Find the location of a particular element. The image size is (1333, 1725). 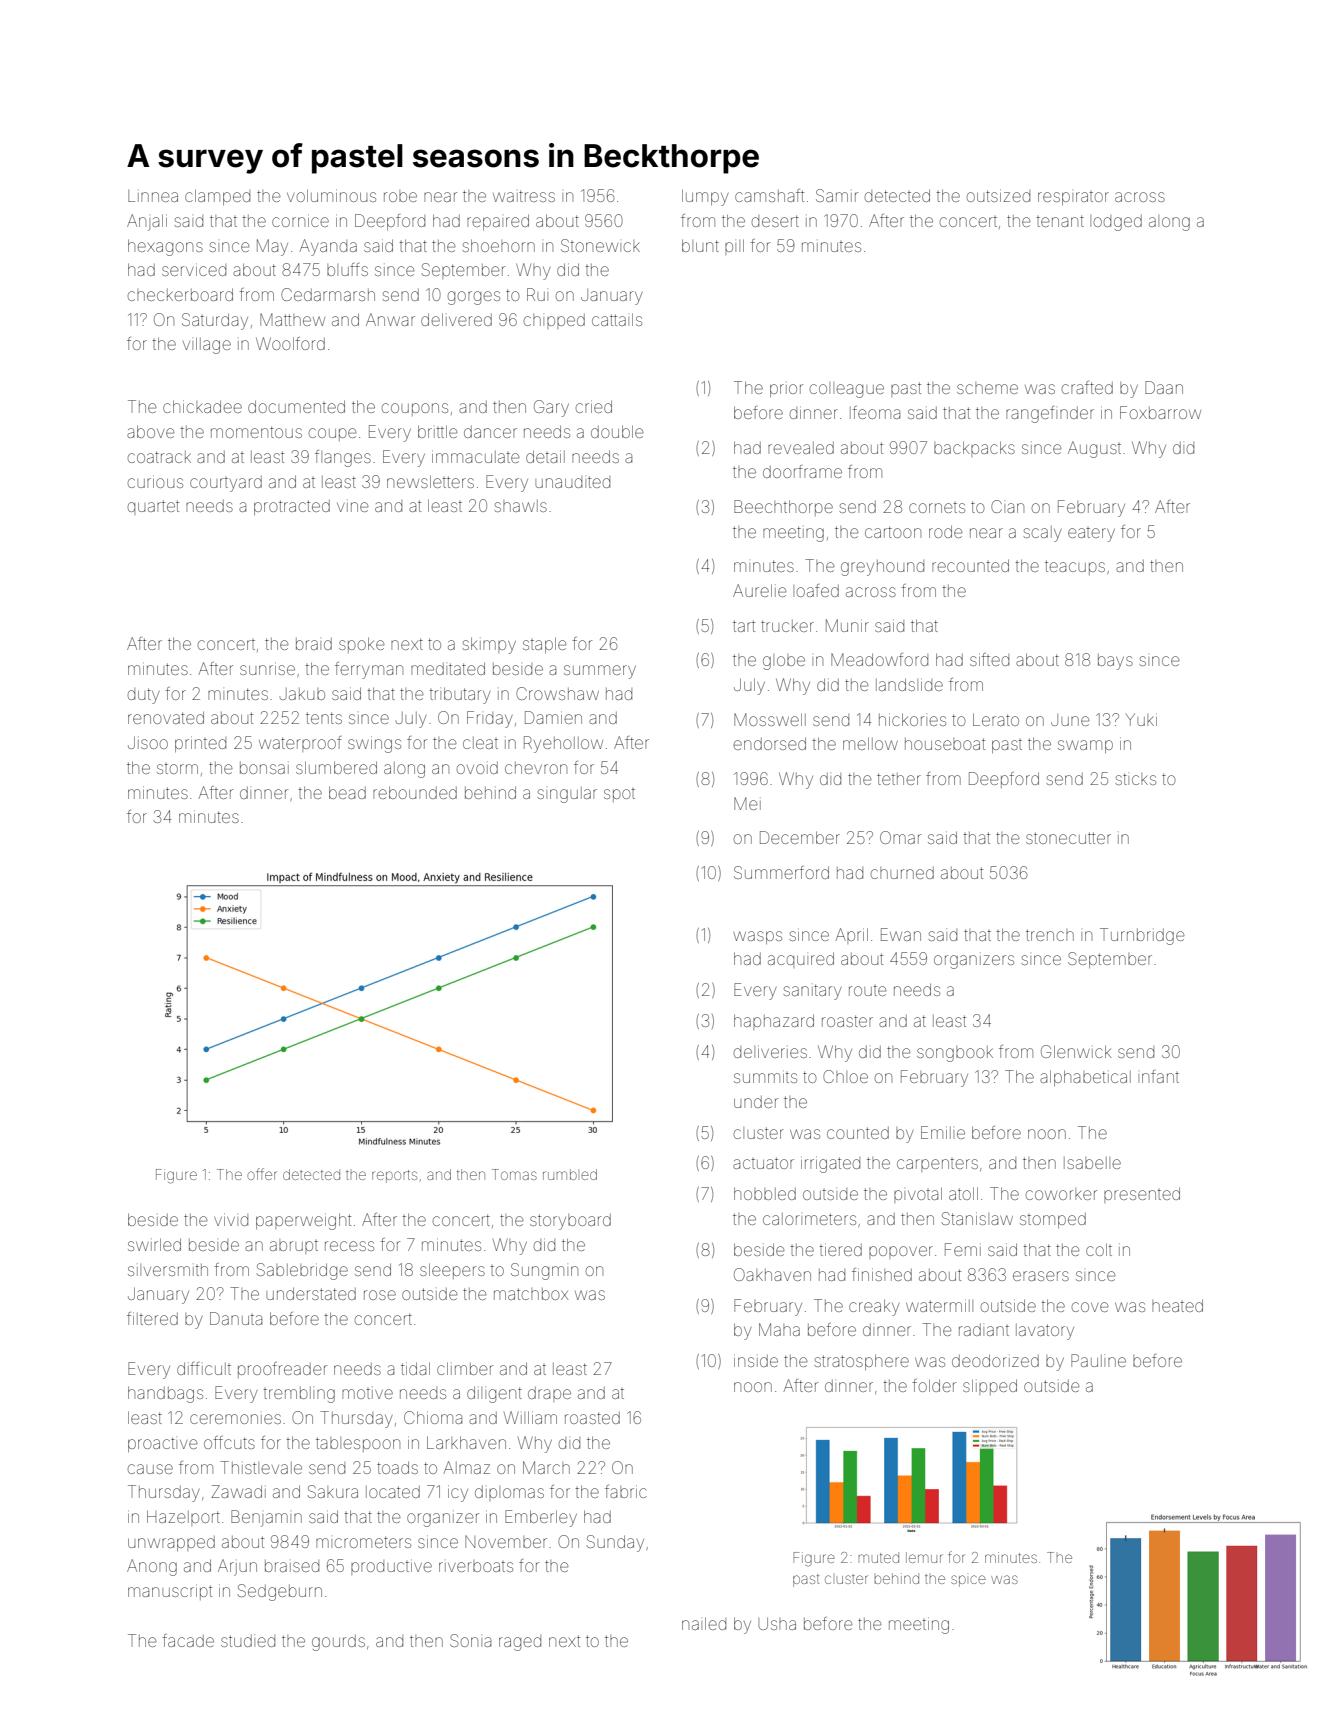

Turnbridge is located at coordinates (1142, 936).
